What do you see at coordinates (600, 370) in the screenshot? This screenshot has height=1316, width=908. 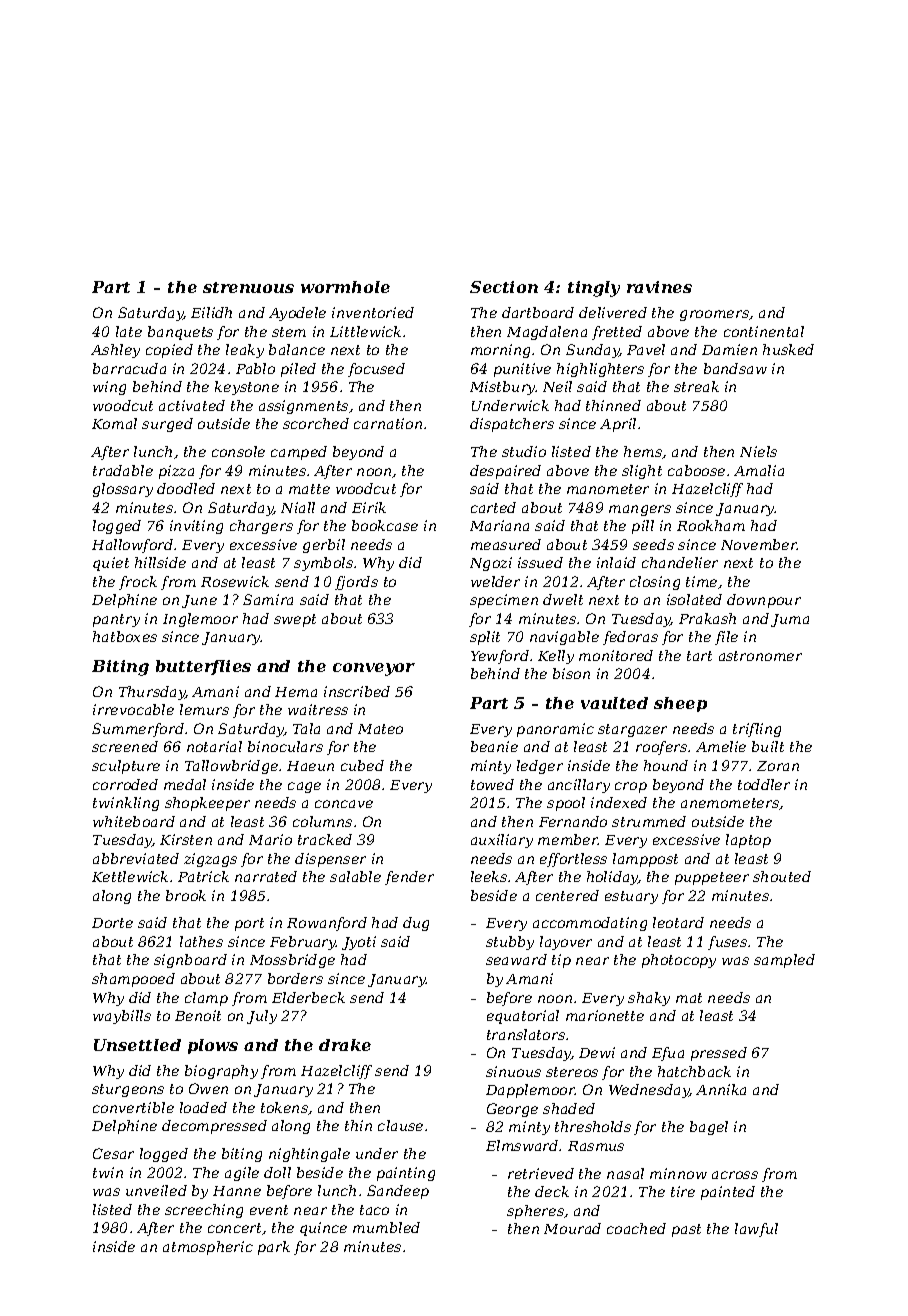 I see `highlighters` at bounding box center [600, 370].
